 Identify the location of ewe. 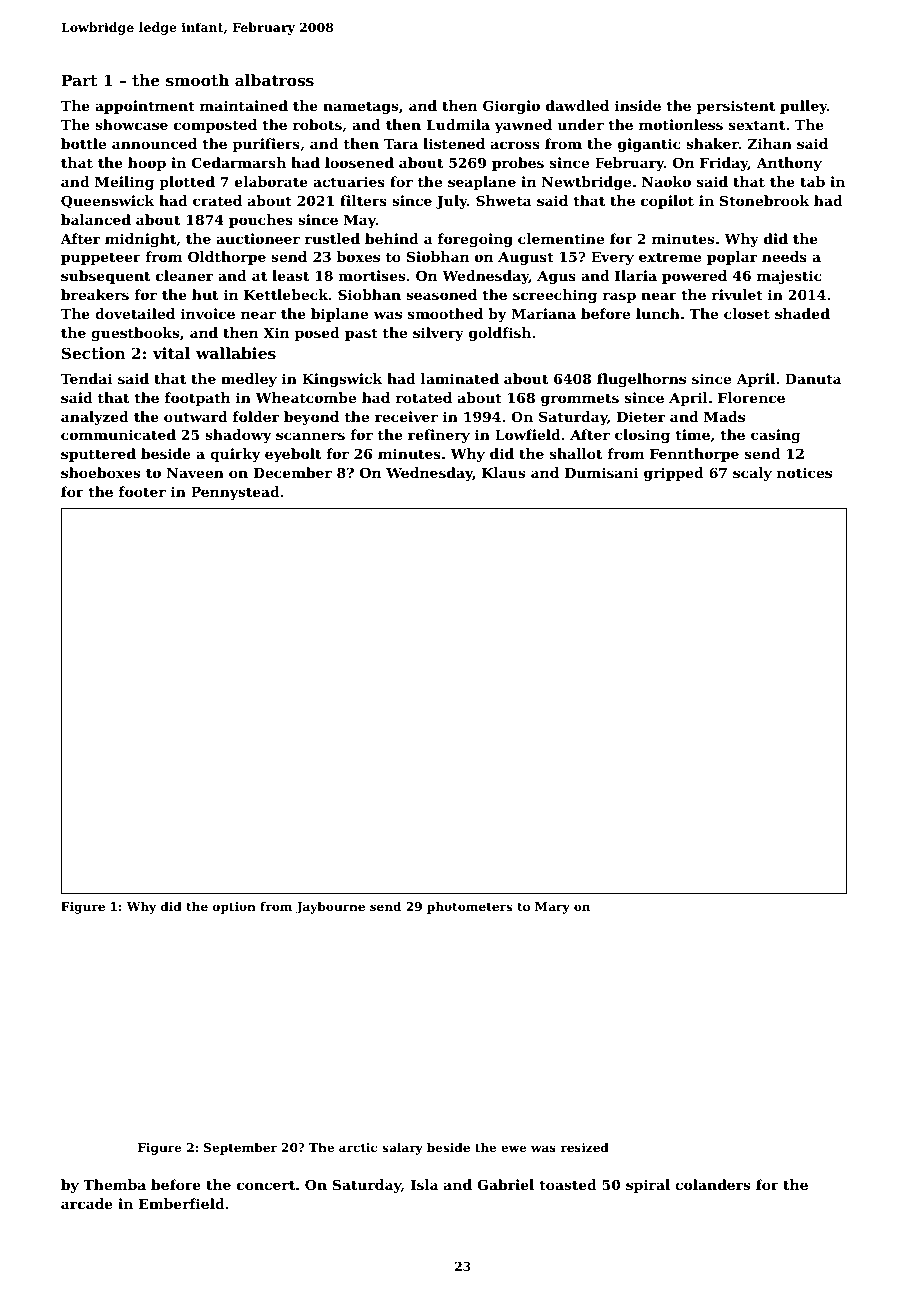
(514, 1148).
